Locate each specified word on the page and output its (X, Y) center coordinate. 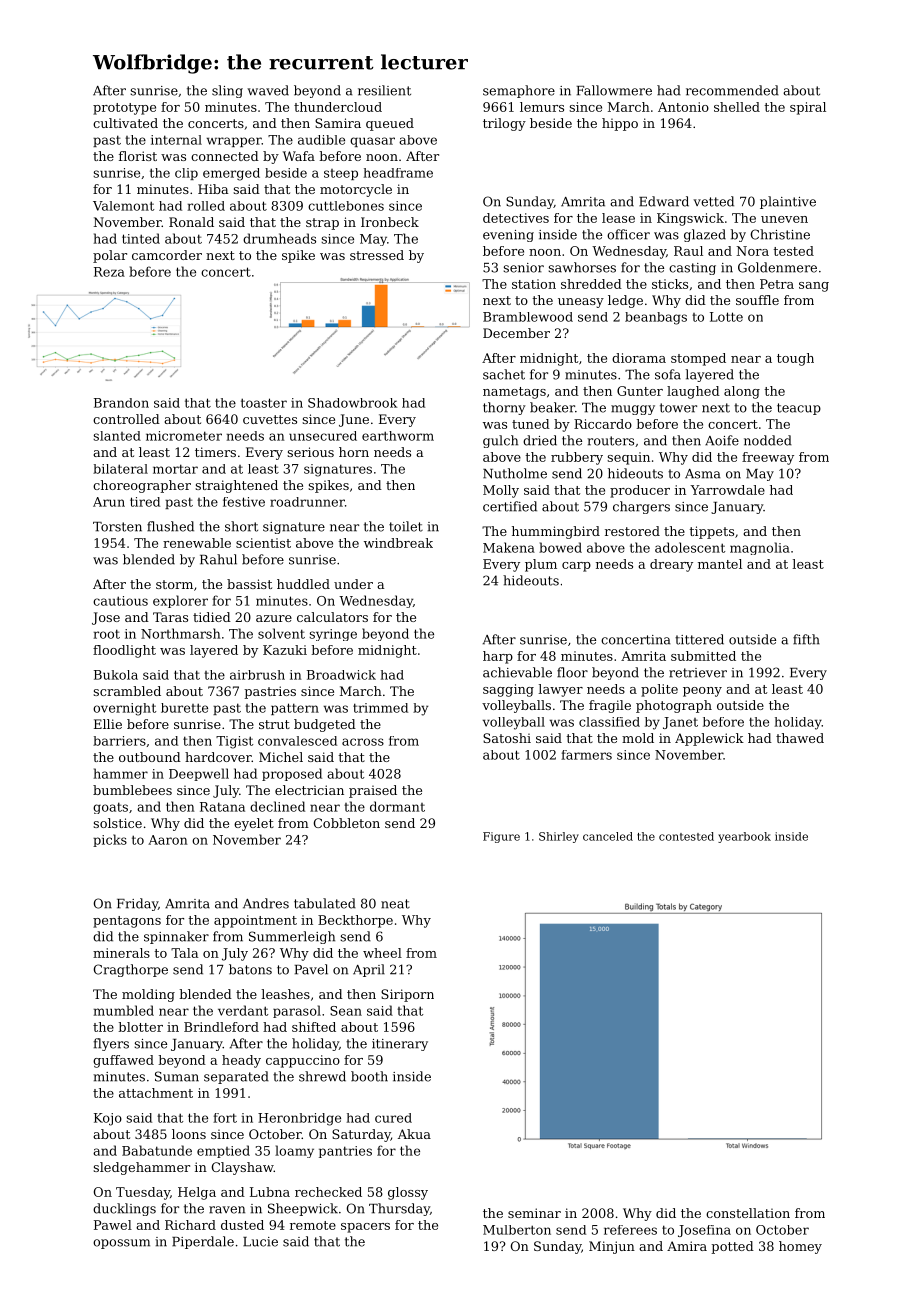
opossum (121, 1244)
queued (390, 124)
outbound (150, 757)
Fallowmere (614, 90)
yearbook (744, 837)
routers (610, 441)
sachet (504, 374)
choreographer (142, 486)
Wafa (299, 156)
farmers (586, 755)
